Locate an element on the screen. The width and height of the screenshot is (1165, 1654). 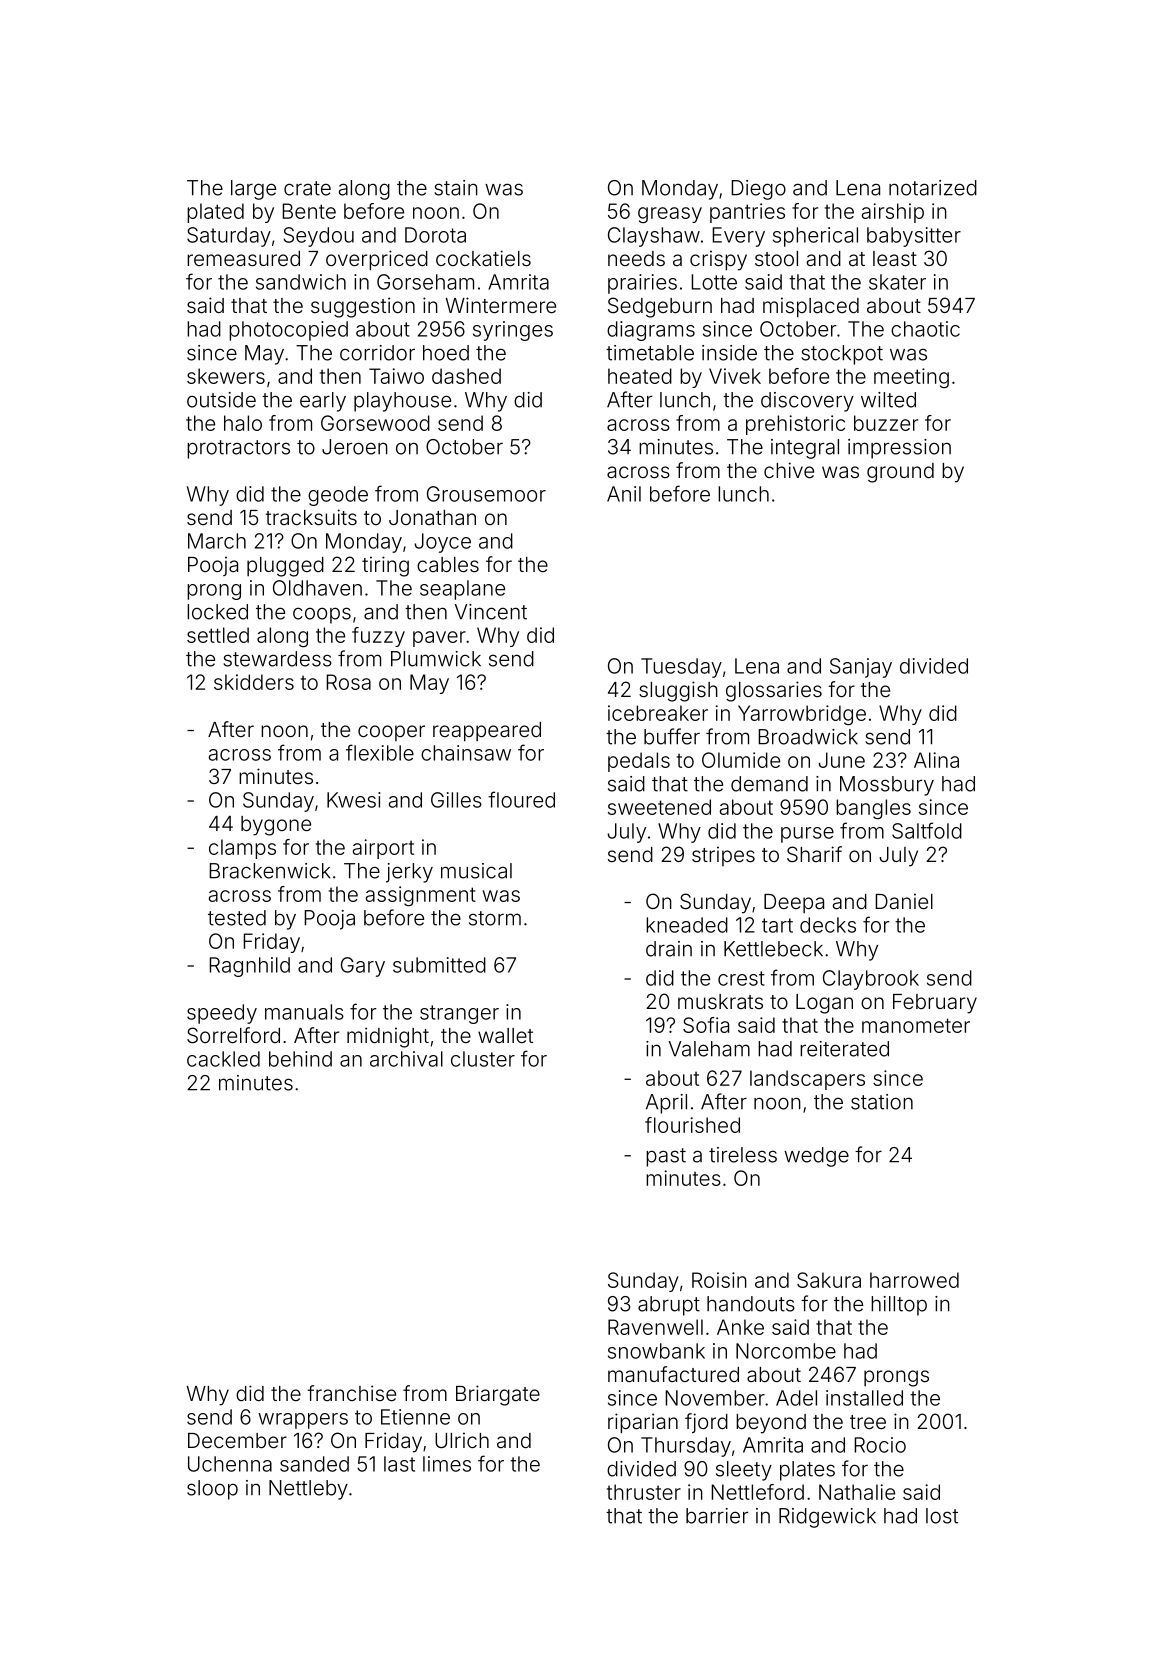
bangles is located at coordinates (873, 809).
